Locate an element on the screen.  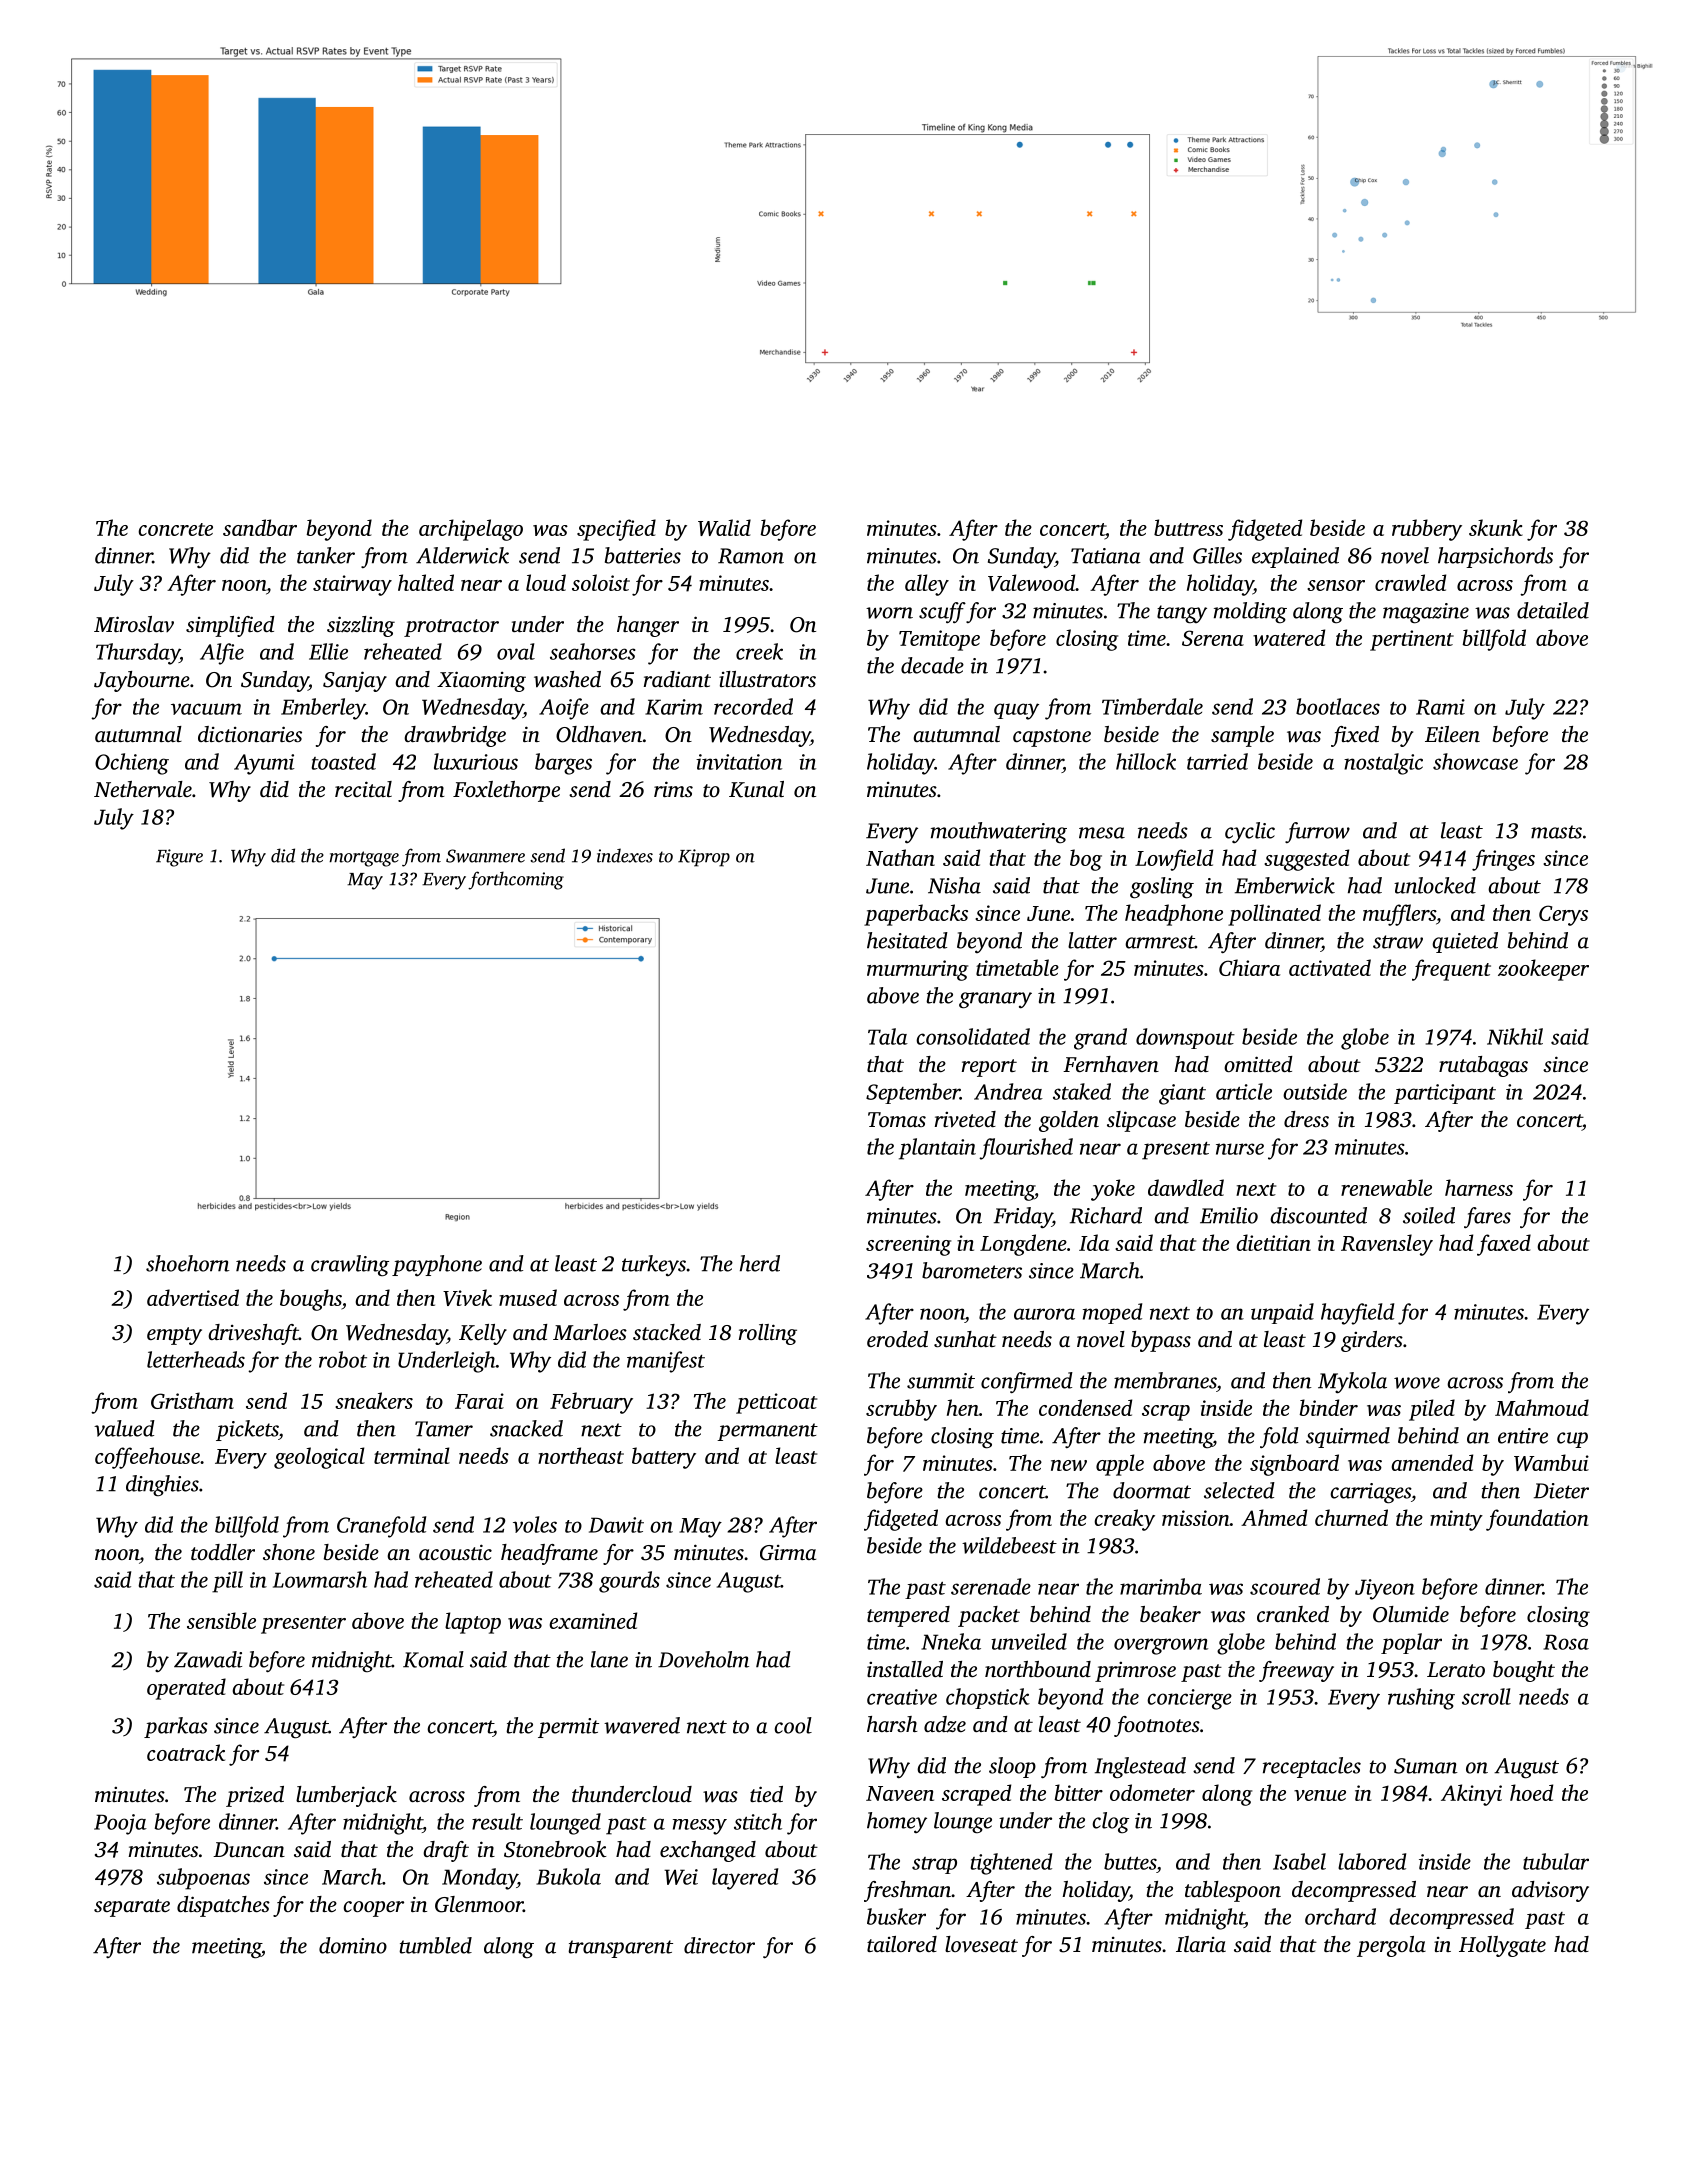
mortgage is located at coordinates (364, 859).
